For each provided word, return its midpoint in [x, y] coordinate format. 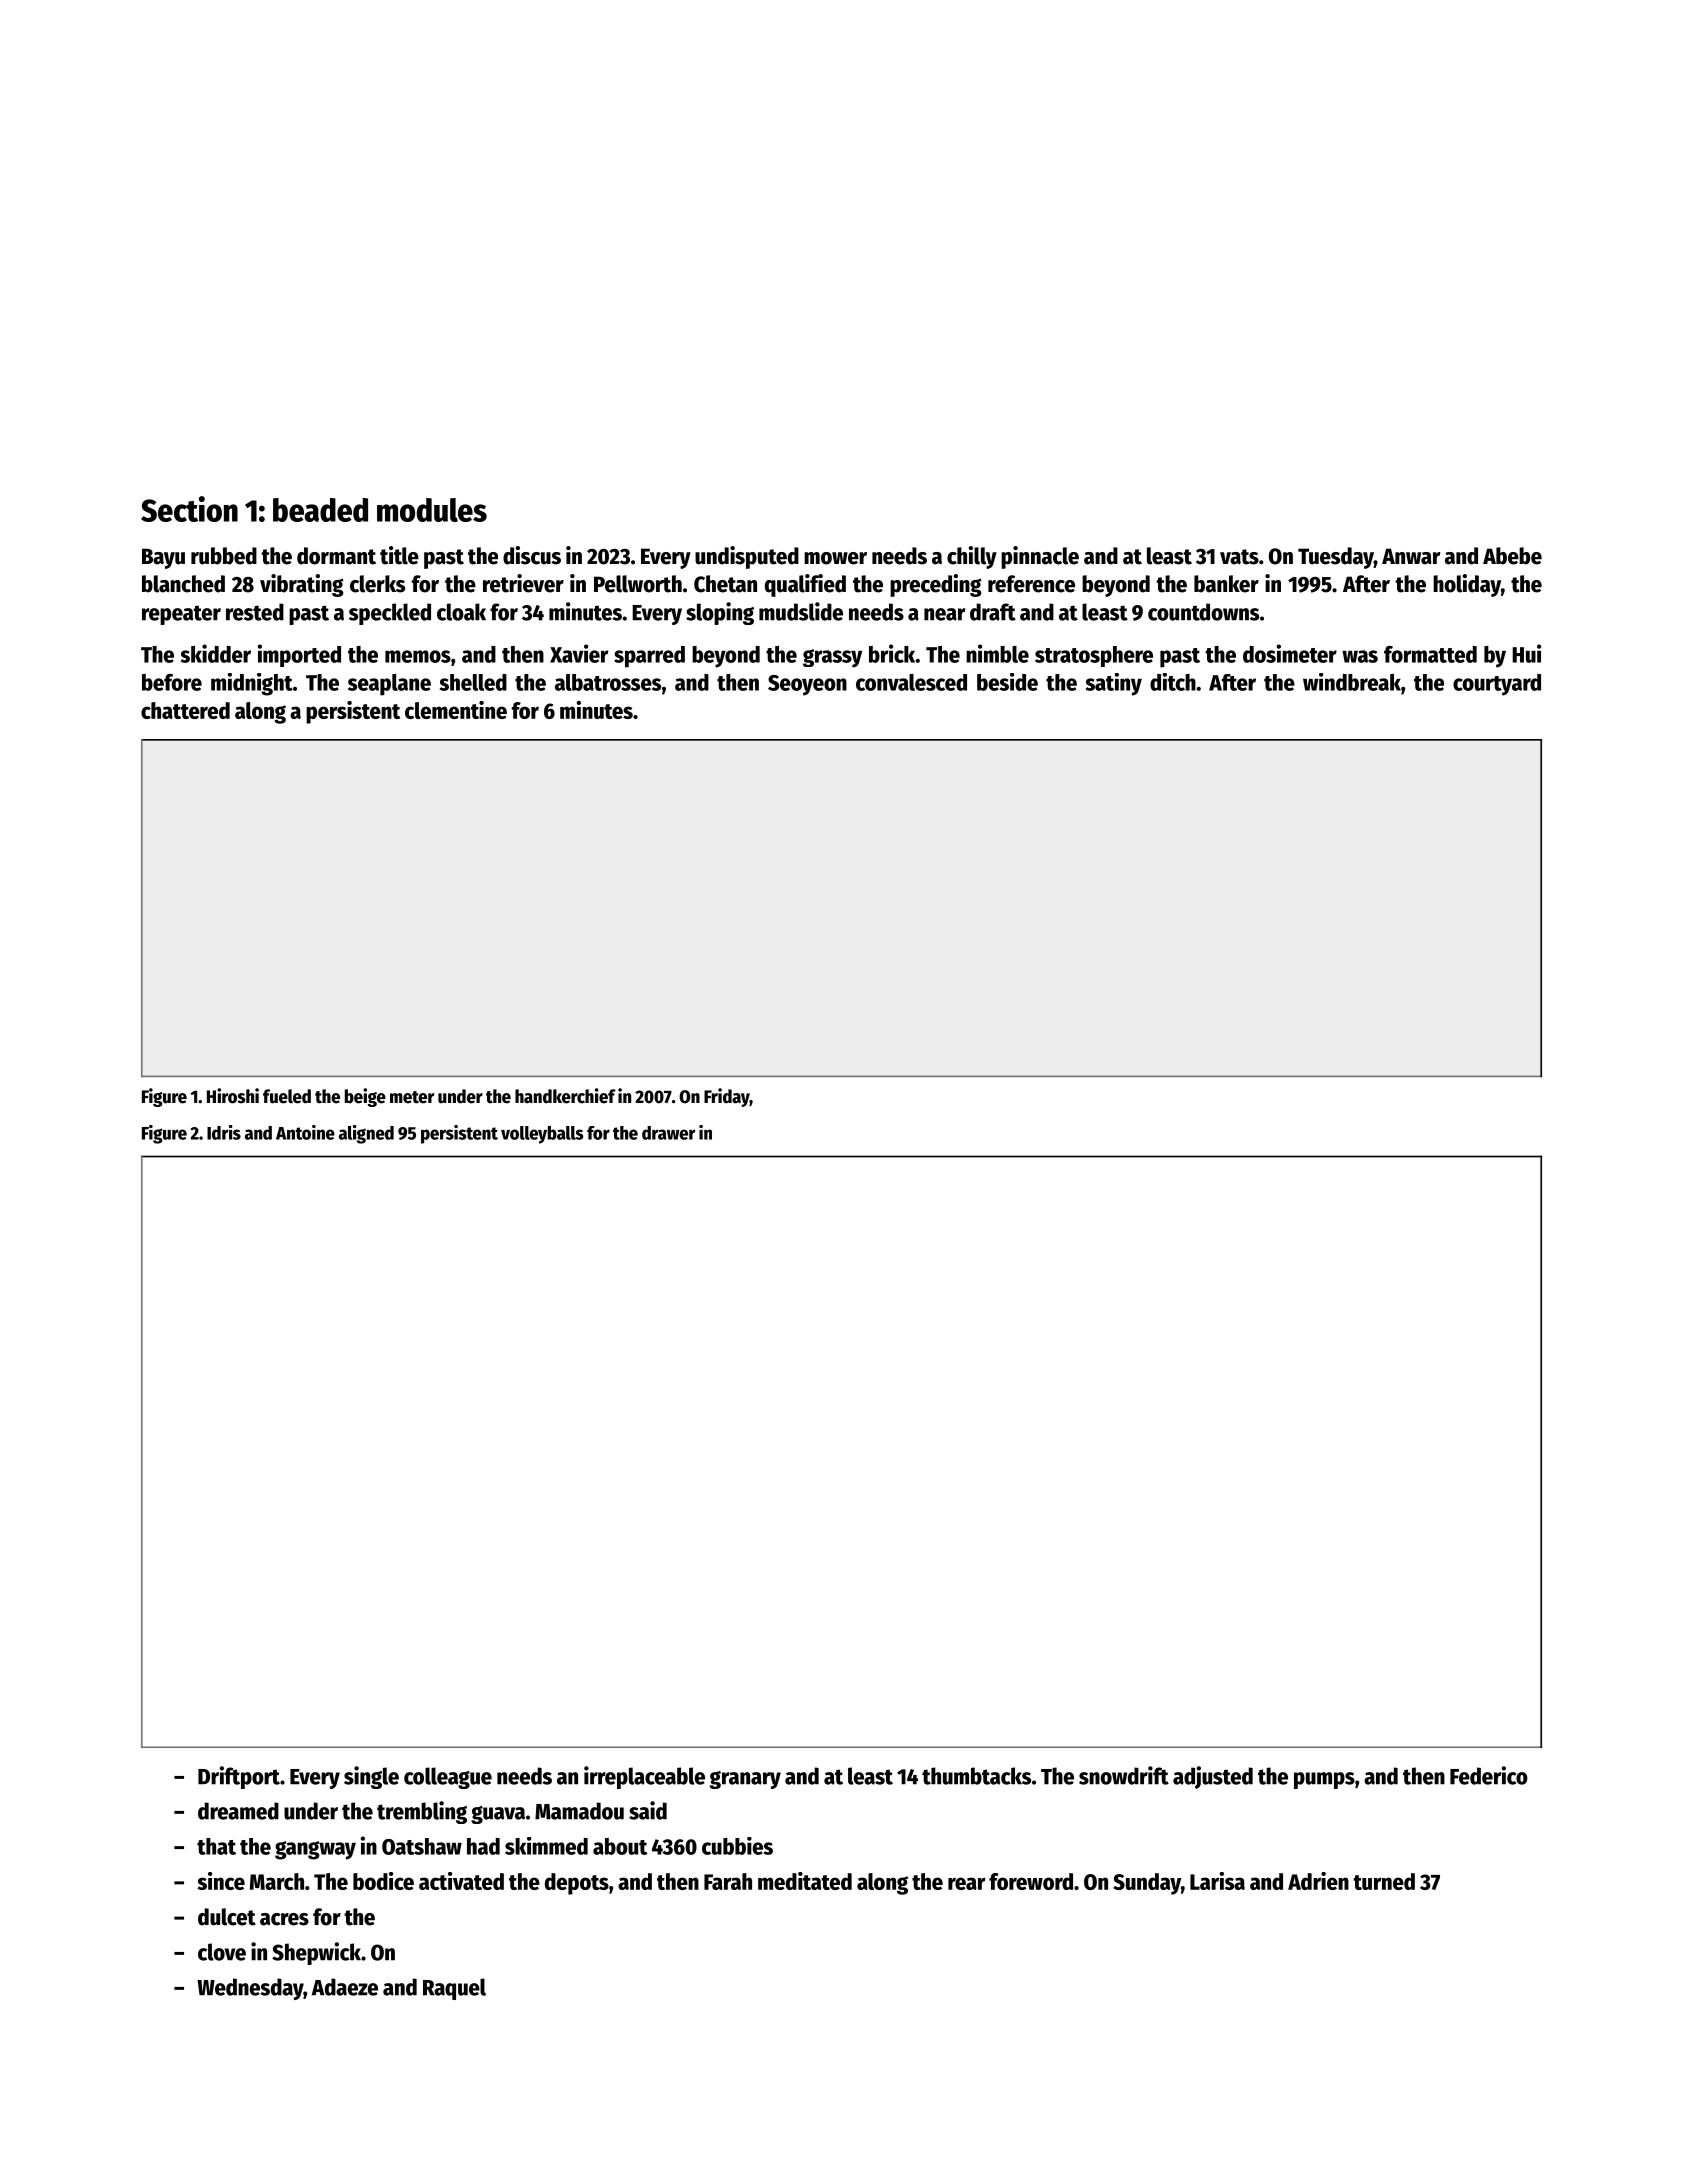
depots [577, 1884]
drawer [668, 1133]
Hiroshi [233, 1096]
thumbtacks [976, 1776]
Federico [1489, 1775]
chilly [972, 557]
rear [966, 1883]
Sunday [1147, 1884]
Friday [727, 1097]
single [371, 1777]
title [399, 555]
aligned [366, 1134]
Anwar [1411, 556]
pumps [1324, 1780]
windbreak [1352, 682]
